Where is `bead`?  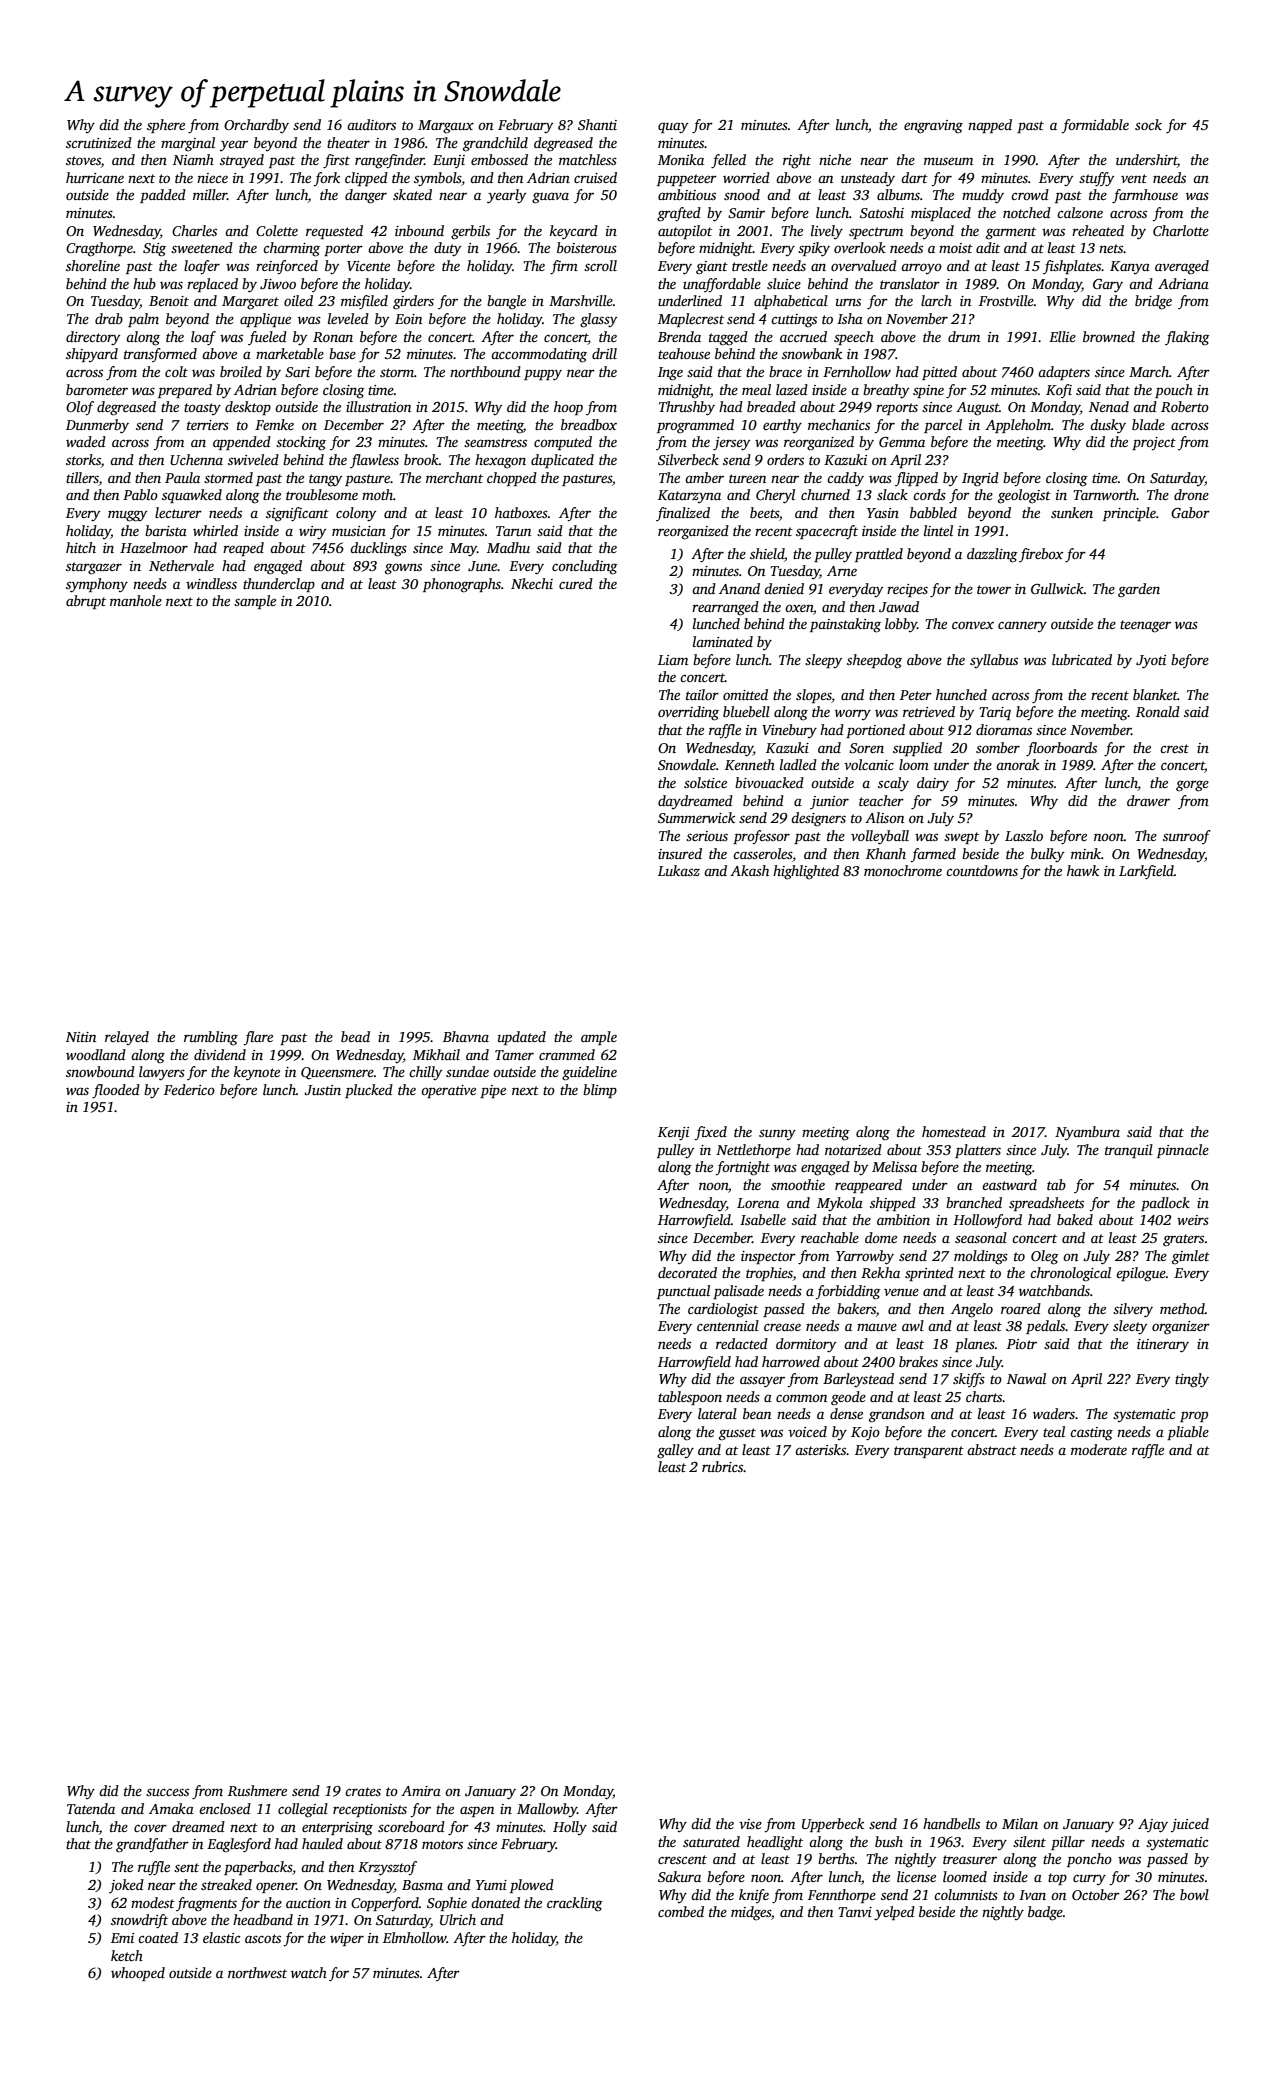 bead is located at coordinates (355, 1036).
